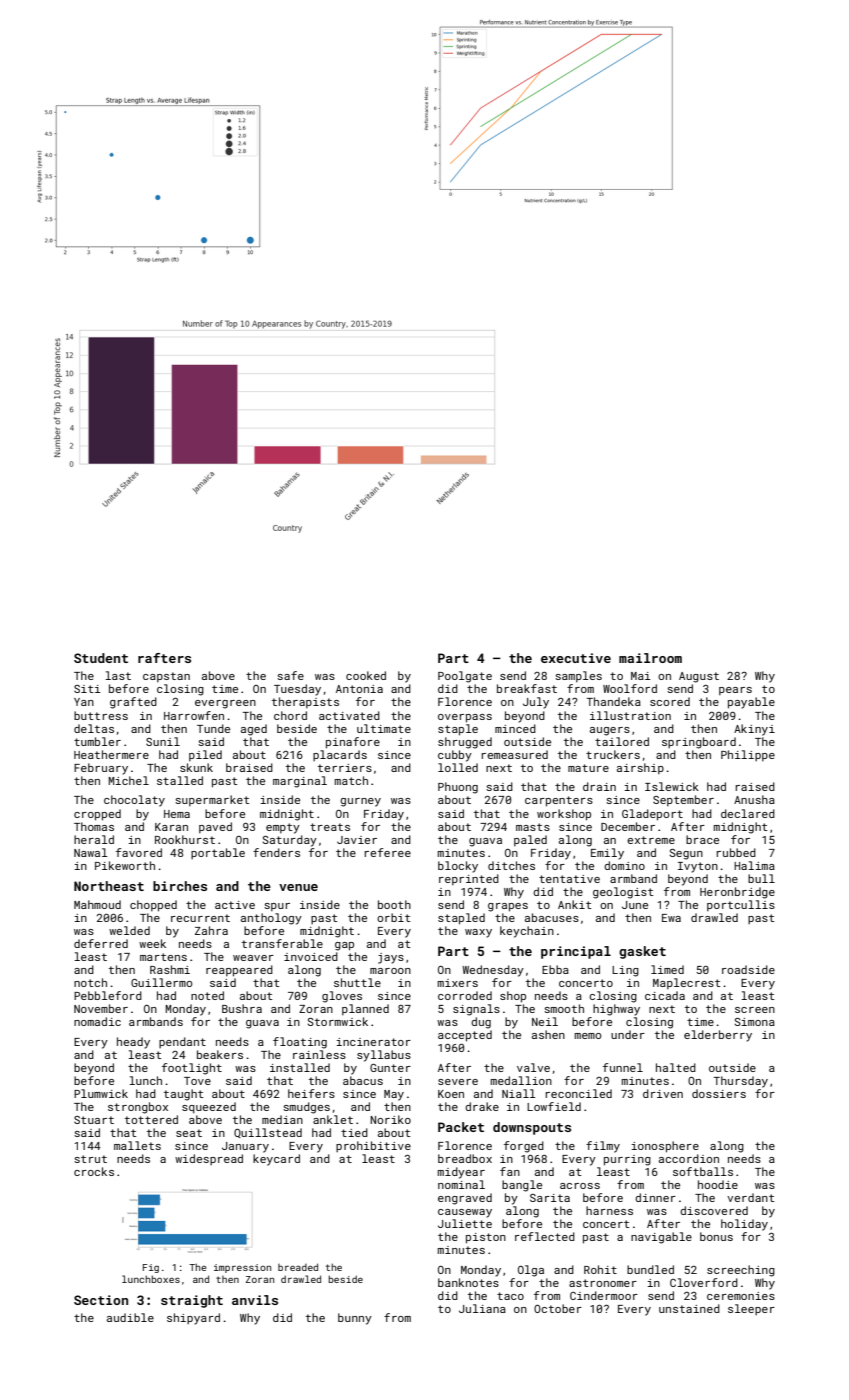  I want to click on martens, so click(163, 957).
